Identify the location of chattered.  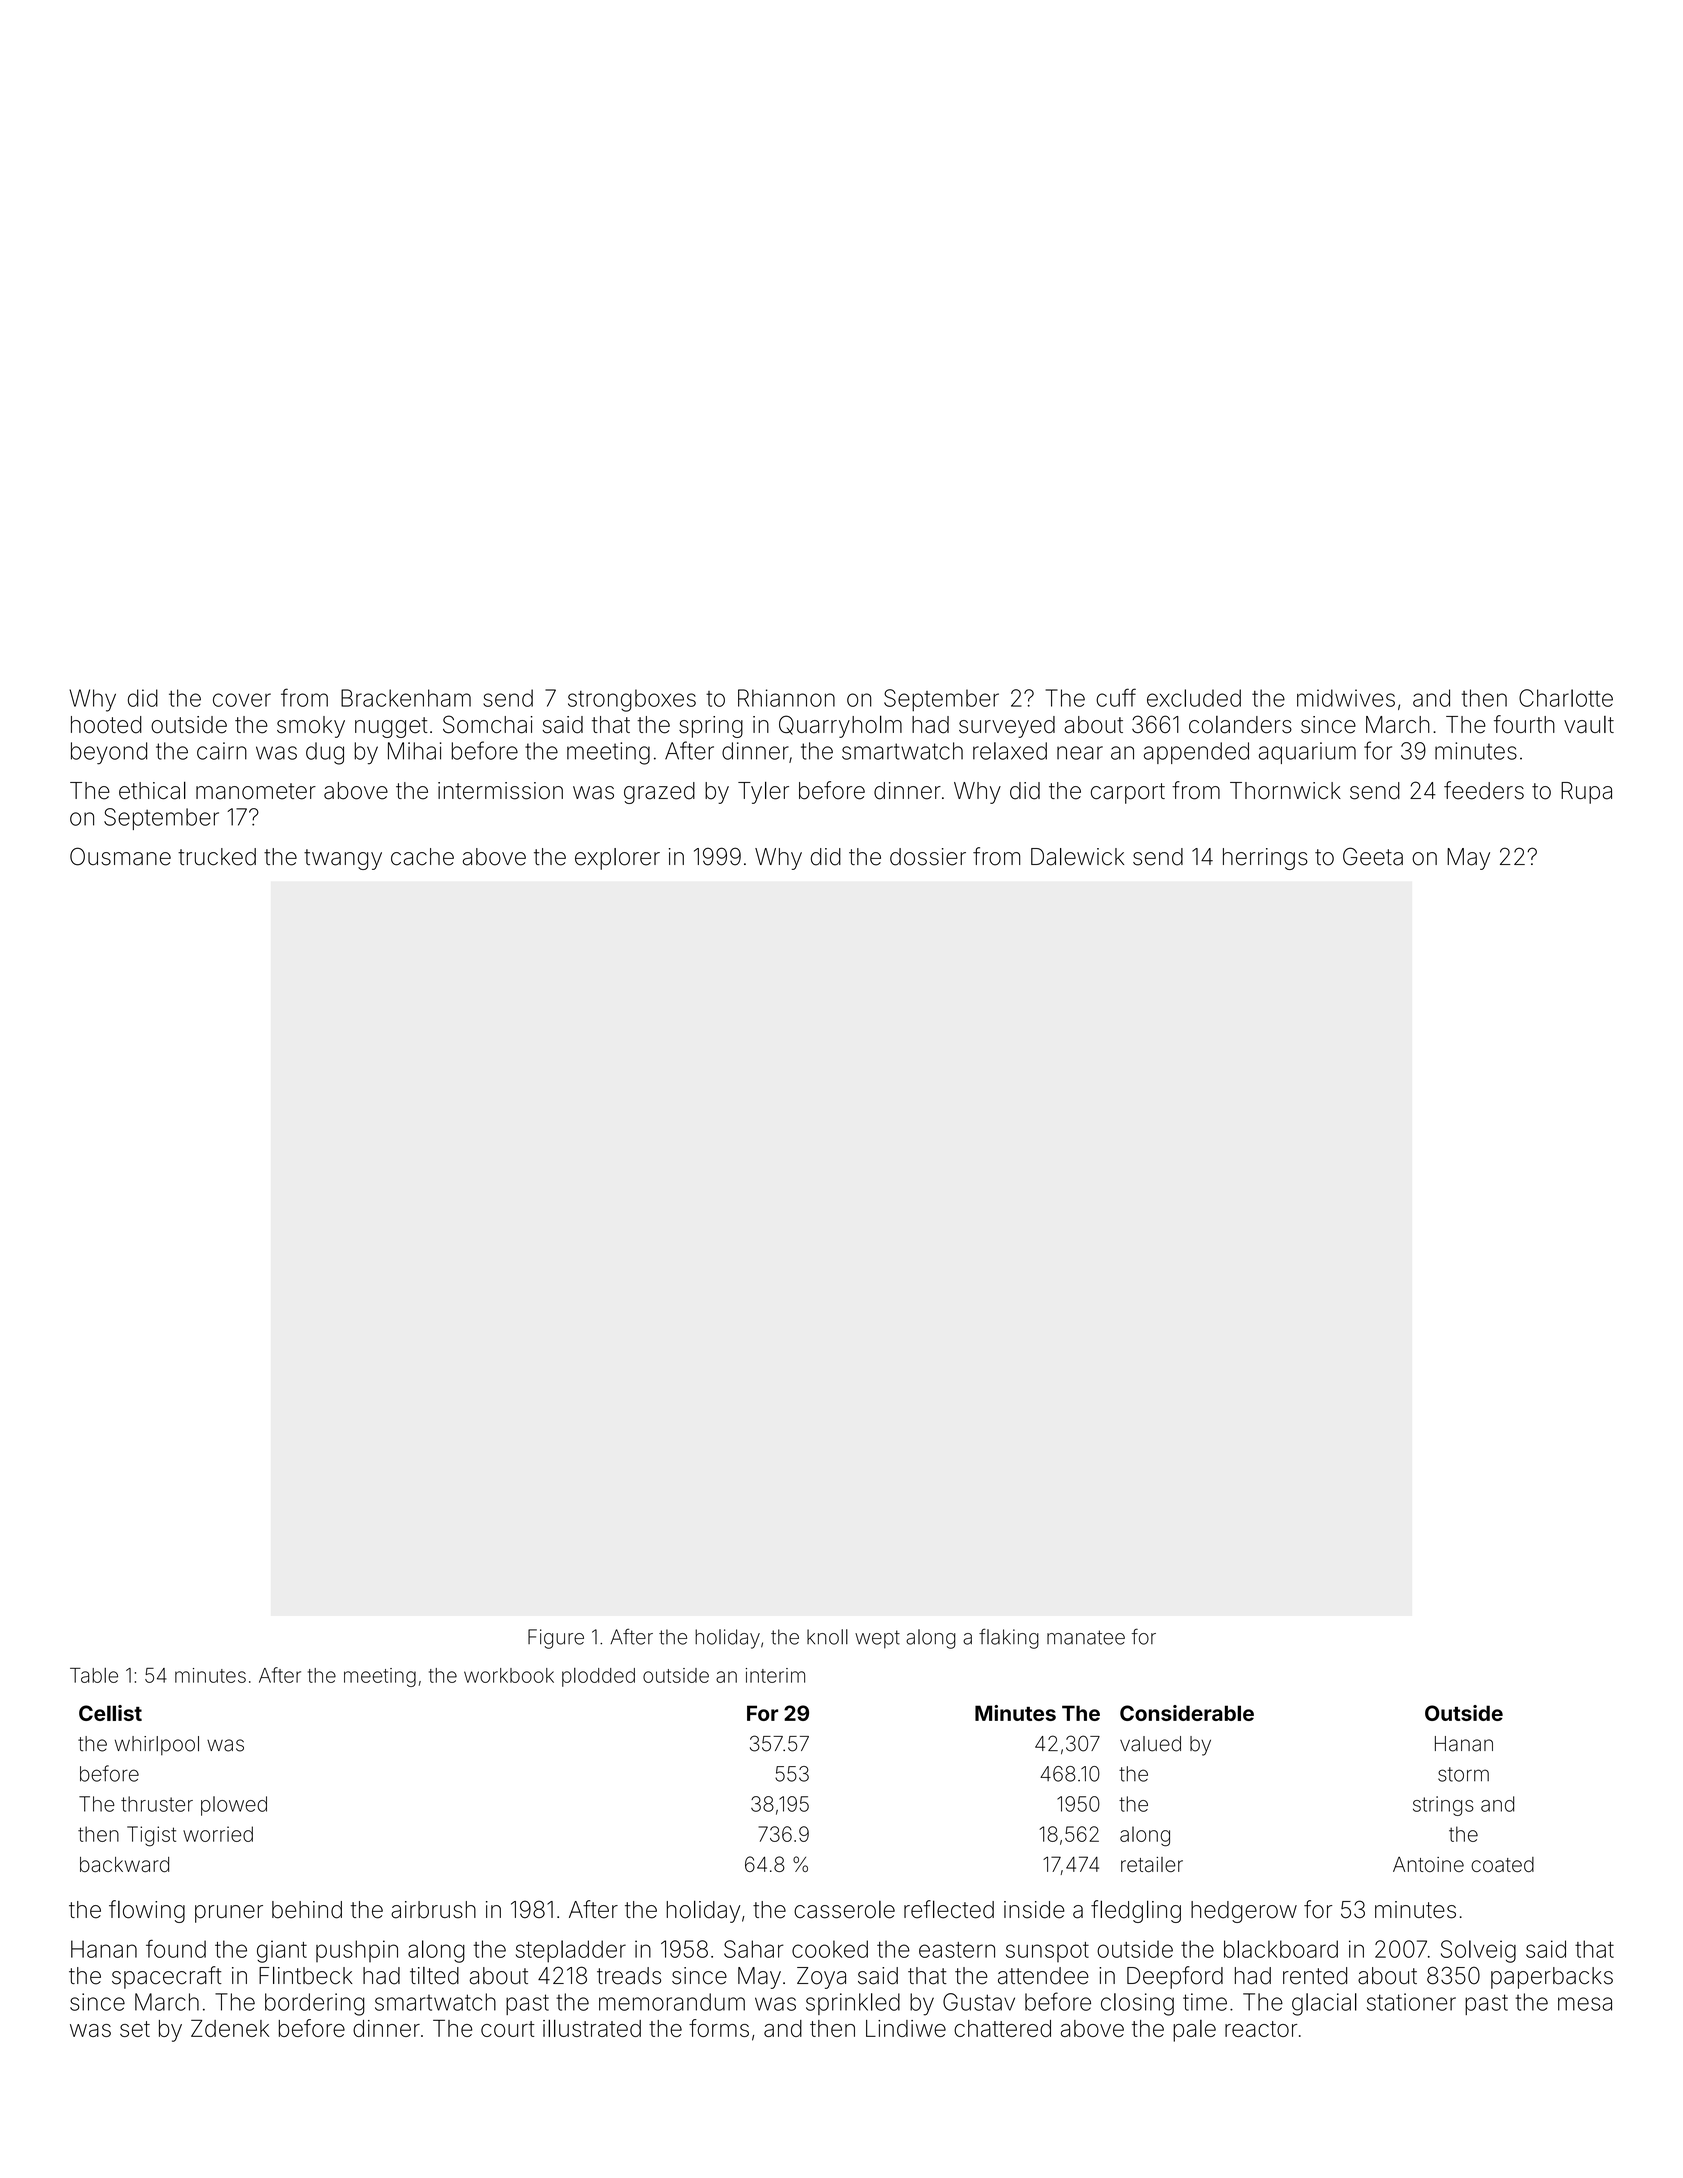
(1002, 2028).
